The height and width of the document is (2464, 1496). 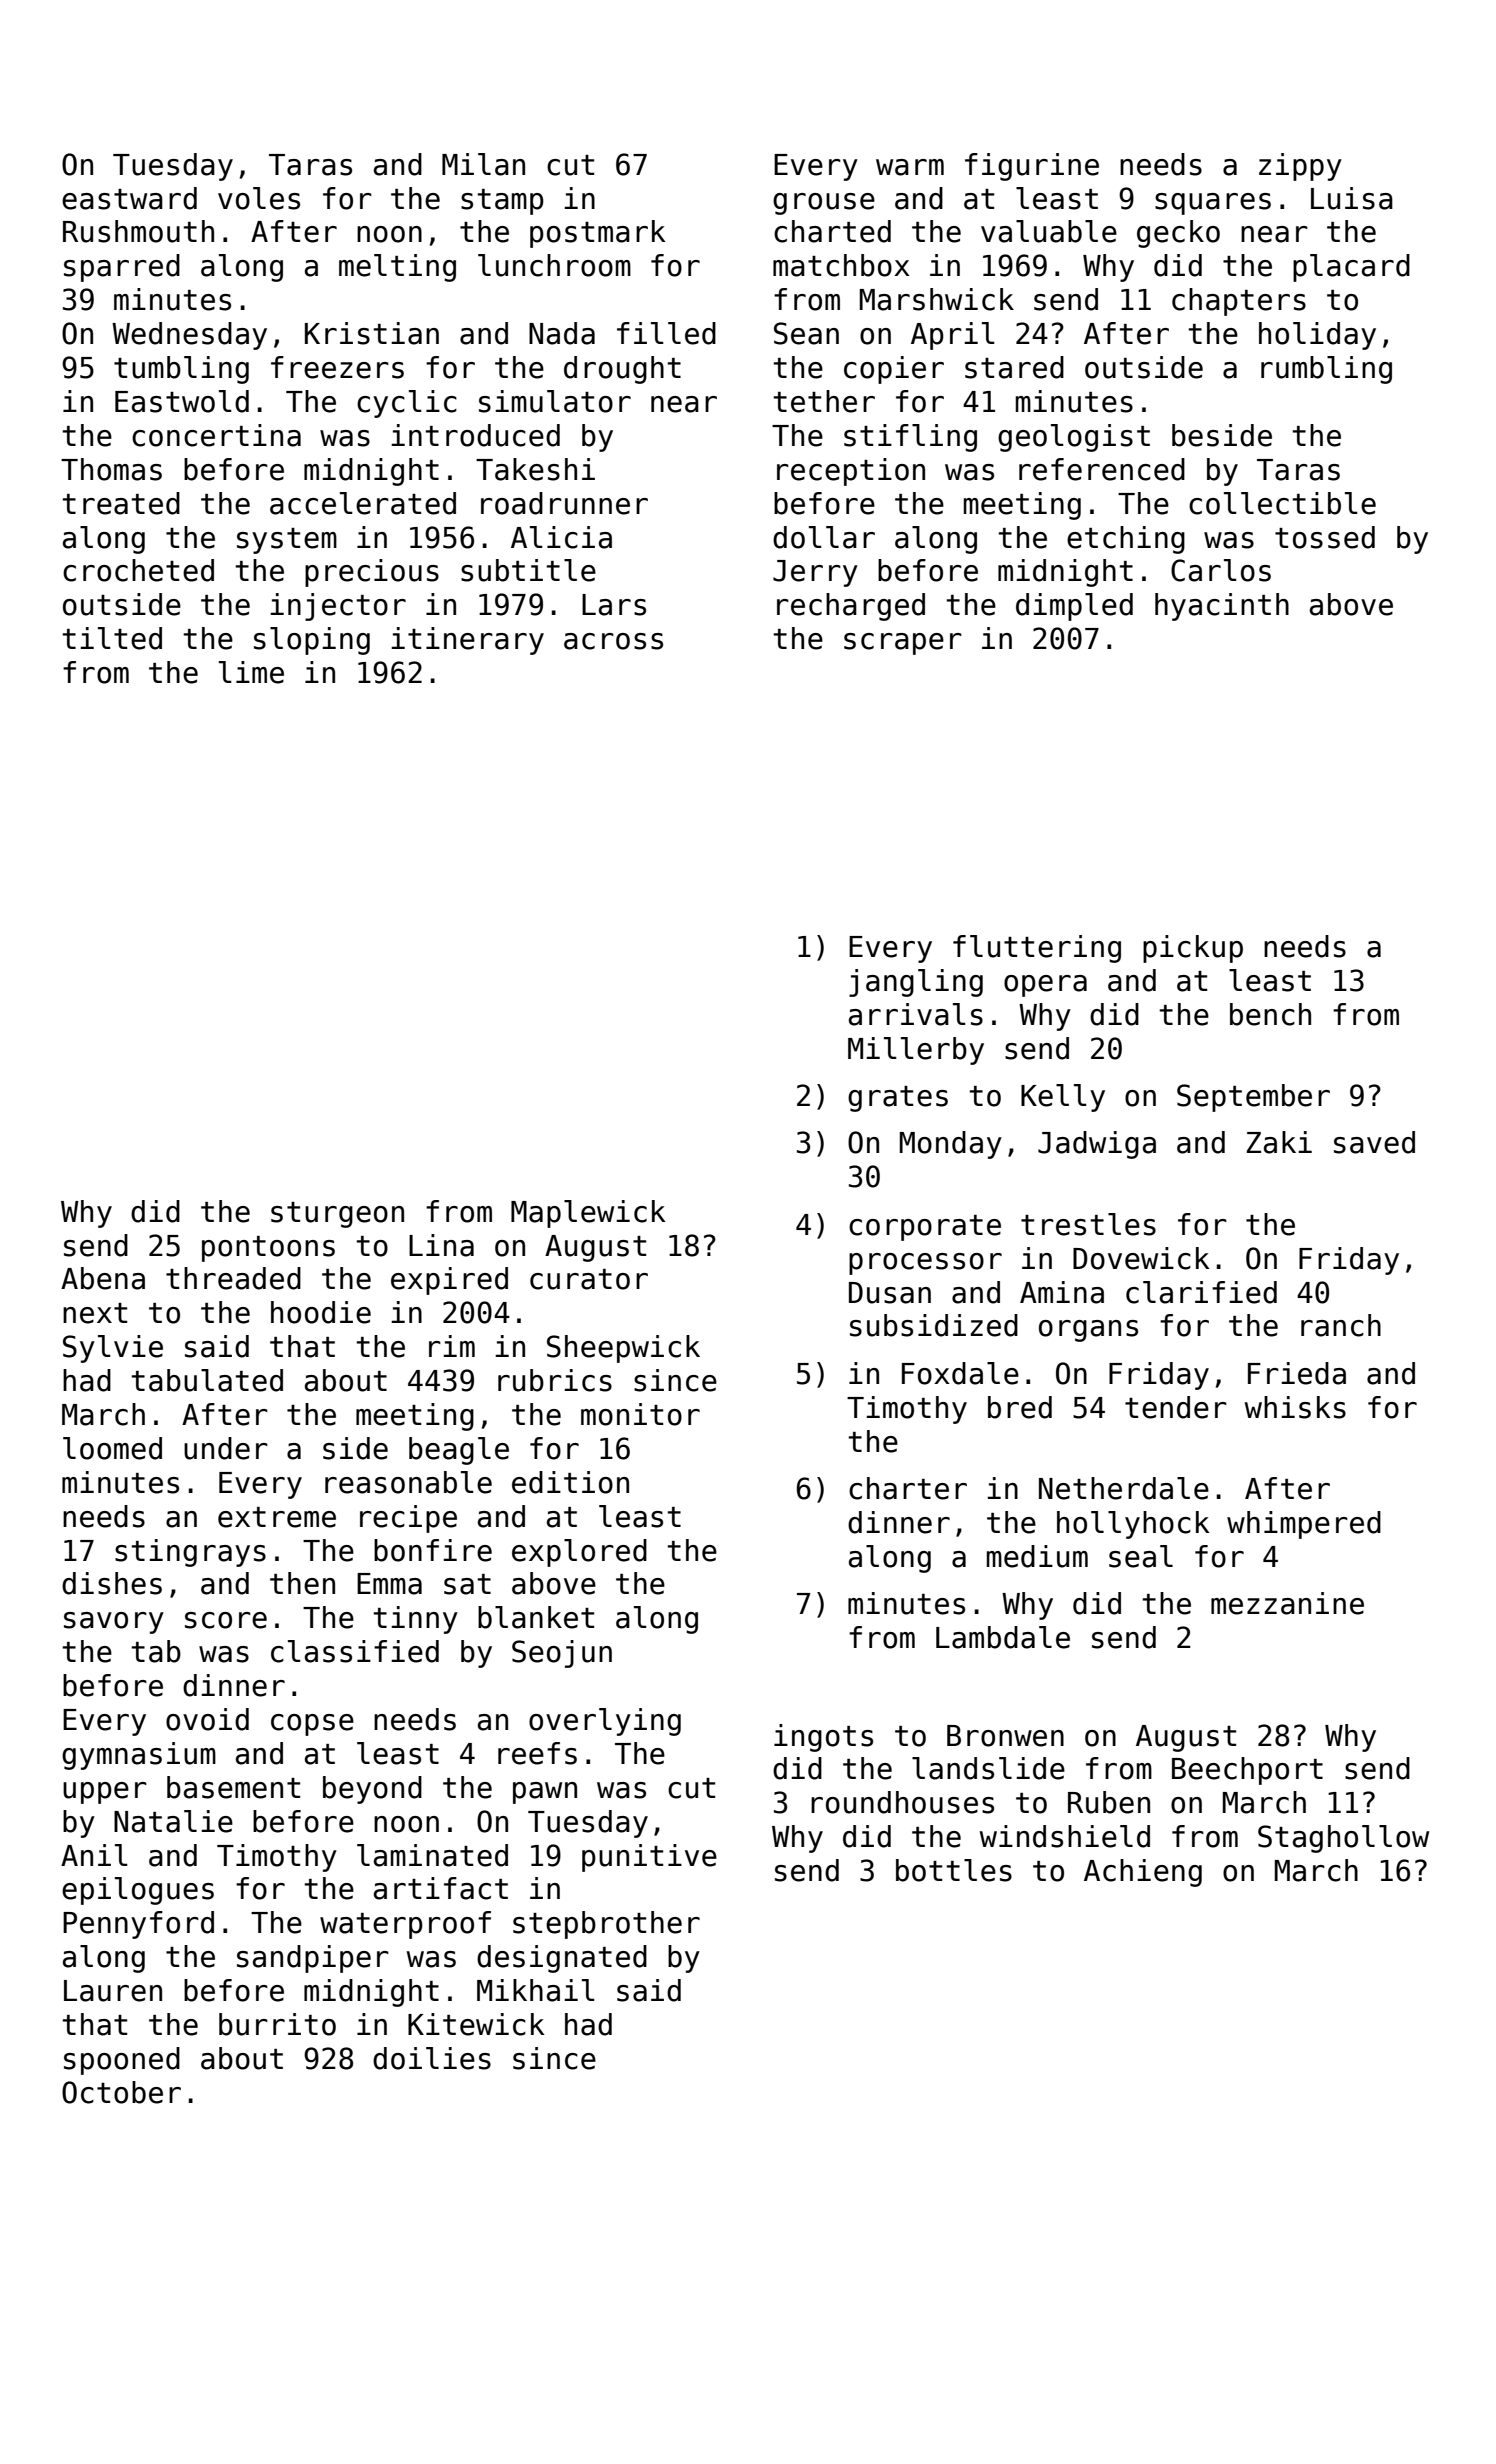 I want to click on corporate, so click(x=925, y=1228).
